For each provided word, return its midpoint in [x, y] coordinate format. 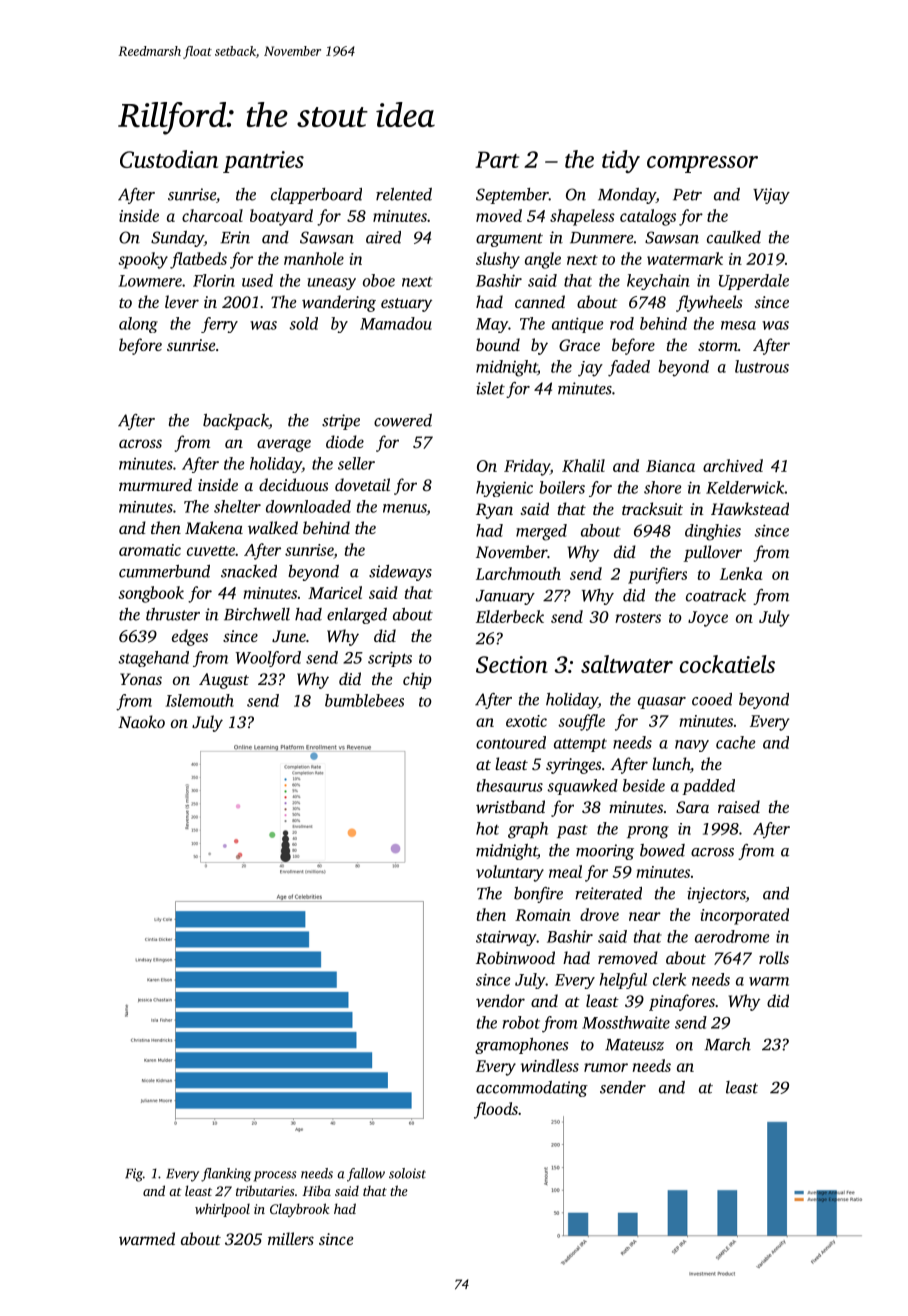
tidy [621, 161]
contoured [511, 742]
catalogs [648, 217]
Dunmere [601, 238]
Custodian [169, 159]
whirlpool [222, 1210]
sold [303, 323]
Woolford [268, 659]
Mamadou [396, 323]
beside [644, 785]
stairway [506, 938]
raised [739, 806]
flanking [226, 1175]
